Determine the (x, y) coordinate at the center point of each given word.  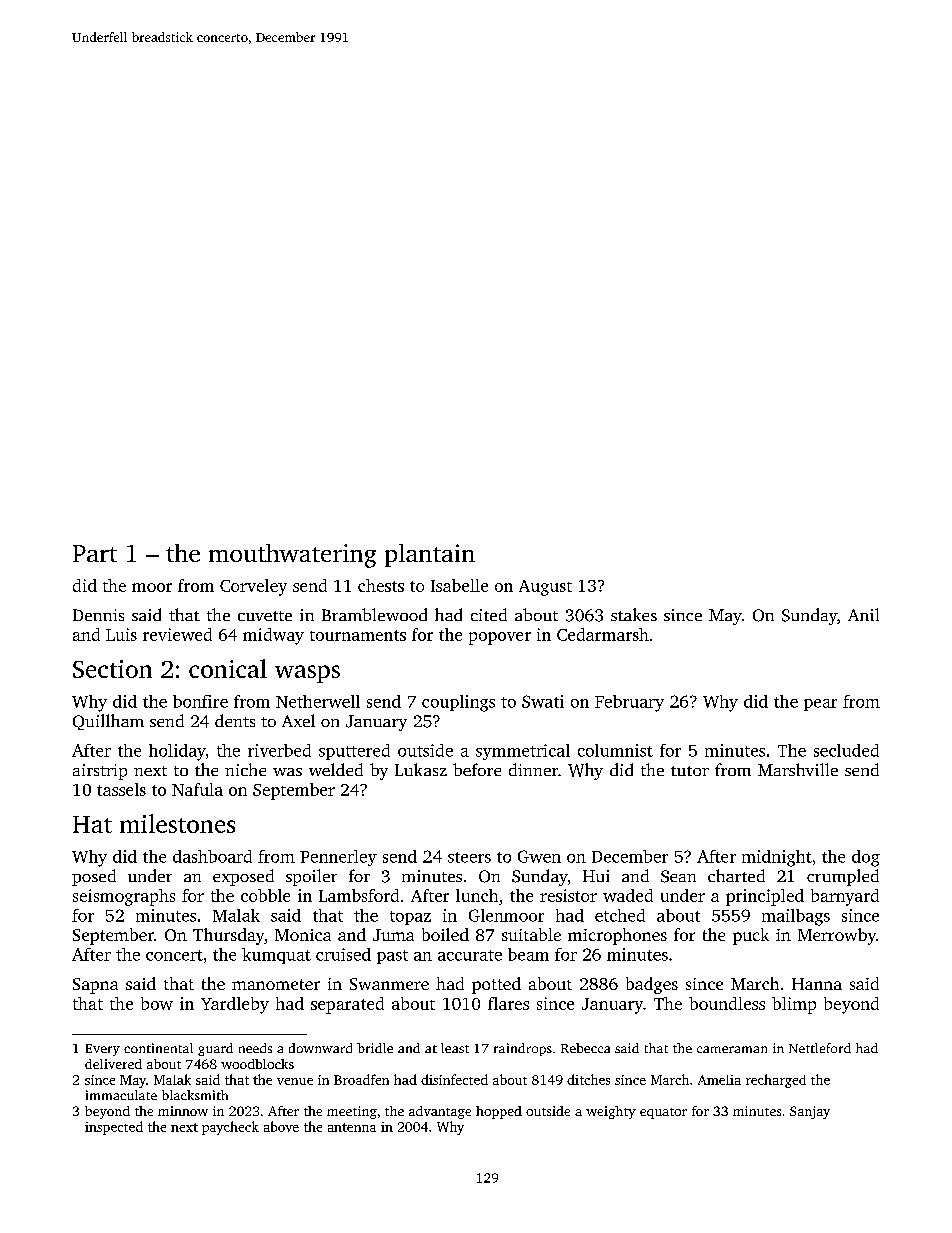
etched (620, 915)
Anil (863, 614)
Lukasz (421, 769)
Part (95, 553)
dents (235, 720)
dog (866, 858)
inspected (114, 1128)
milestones (177, 823)
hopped (499, 1112)
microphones (617, 936)
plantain (430, 555)
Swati (543, 701)
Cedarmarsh (603, 634)
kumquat (276, 956)
